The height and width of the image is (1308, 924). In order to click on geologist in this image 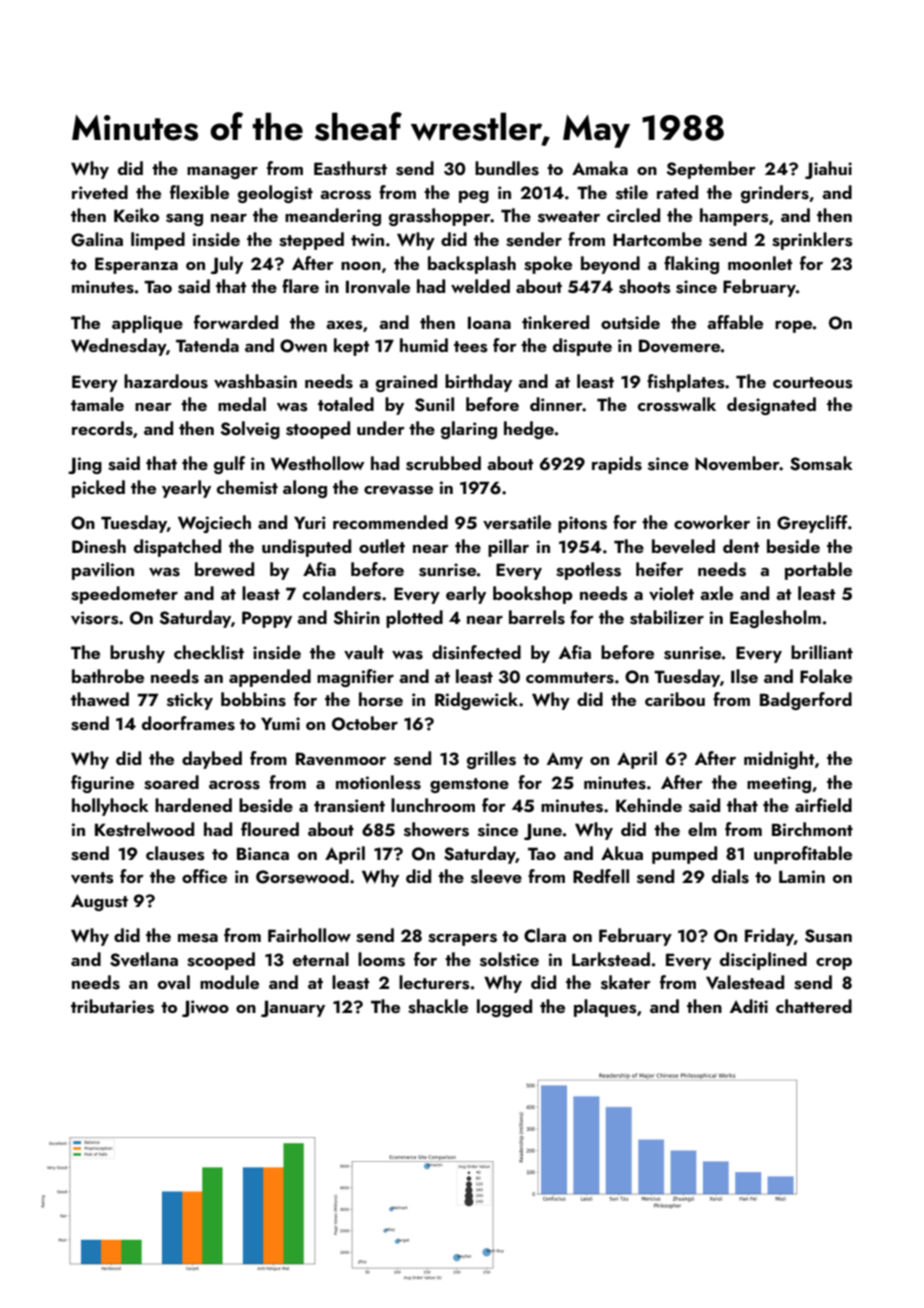, I will do `click(275, 194)`.
